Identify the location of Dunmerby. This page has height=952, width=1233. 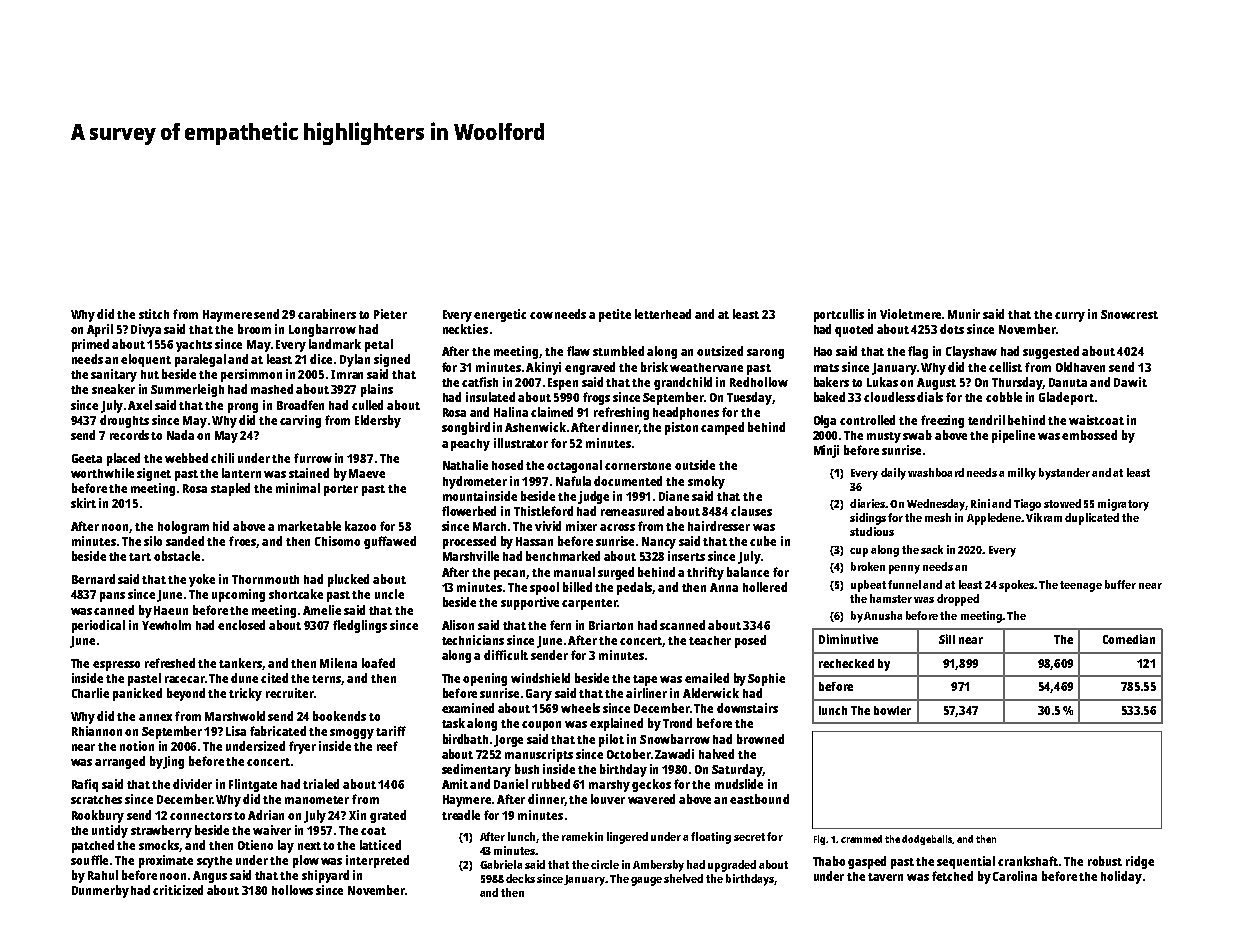
(100, 891).
